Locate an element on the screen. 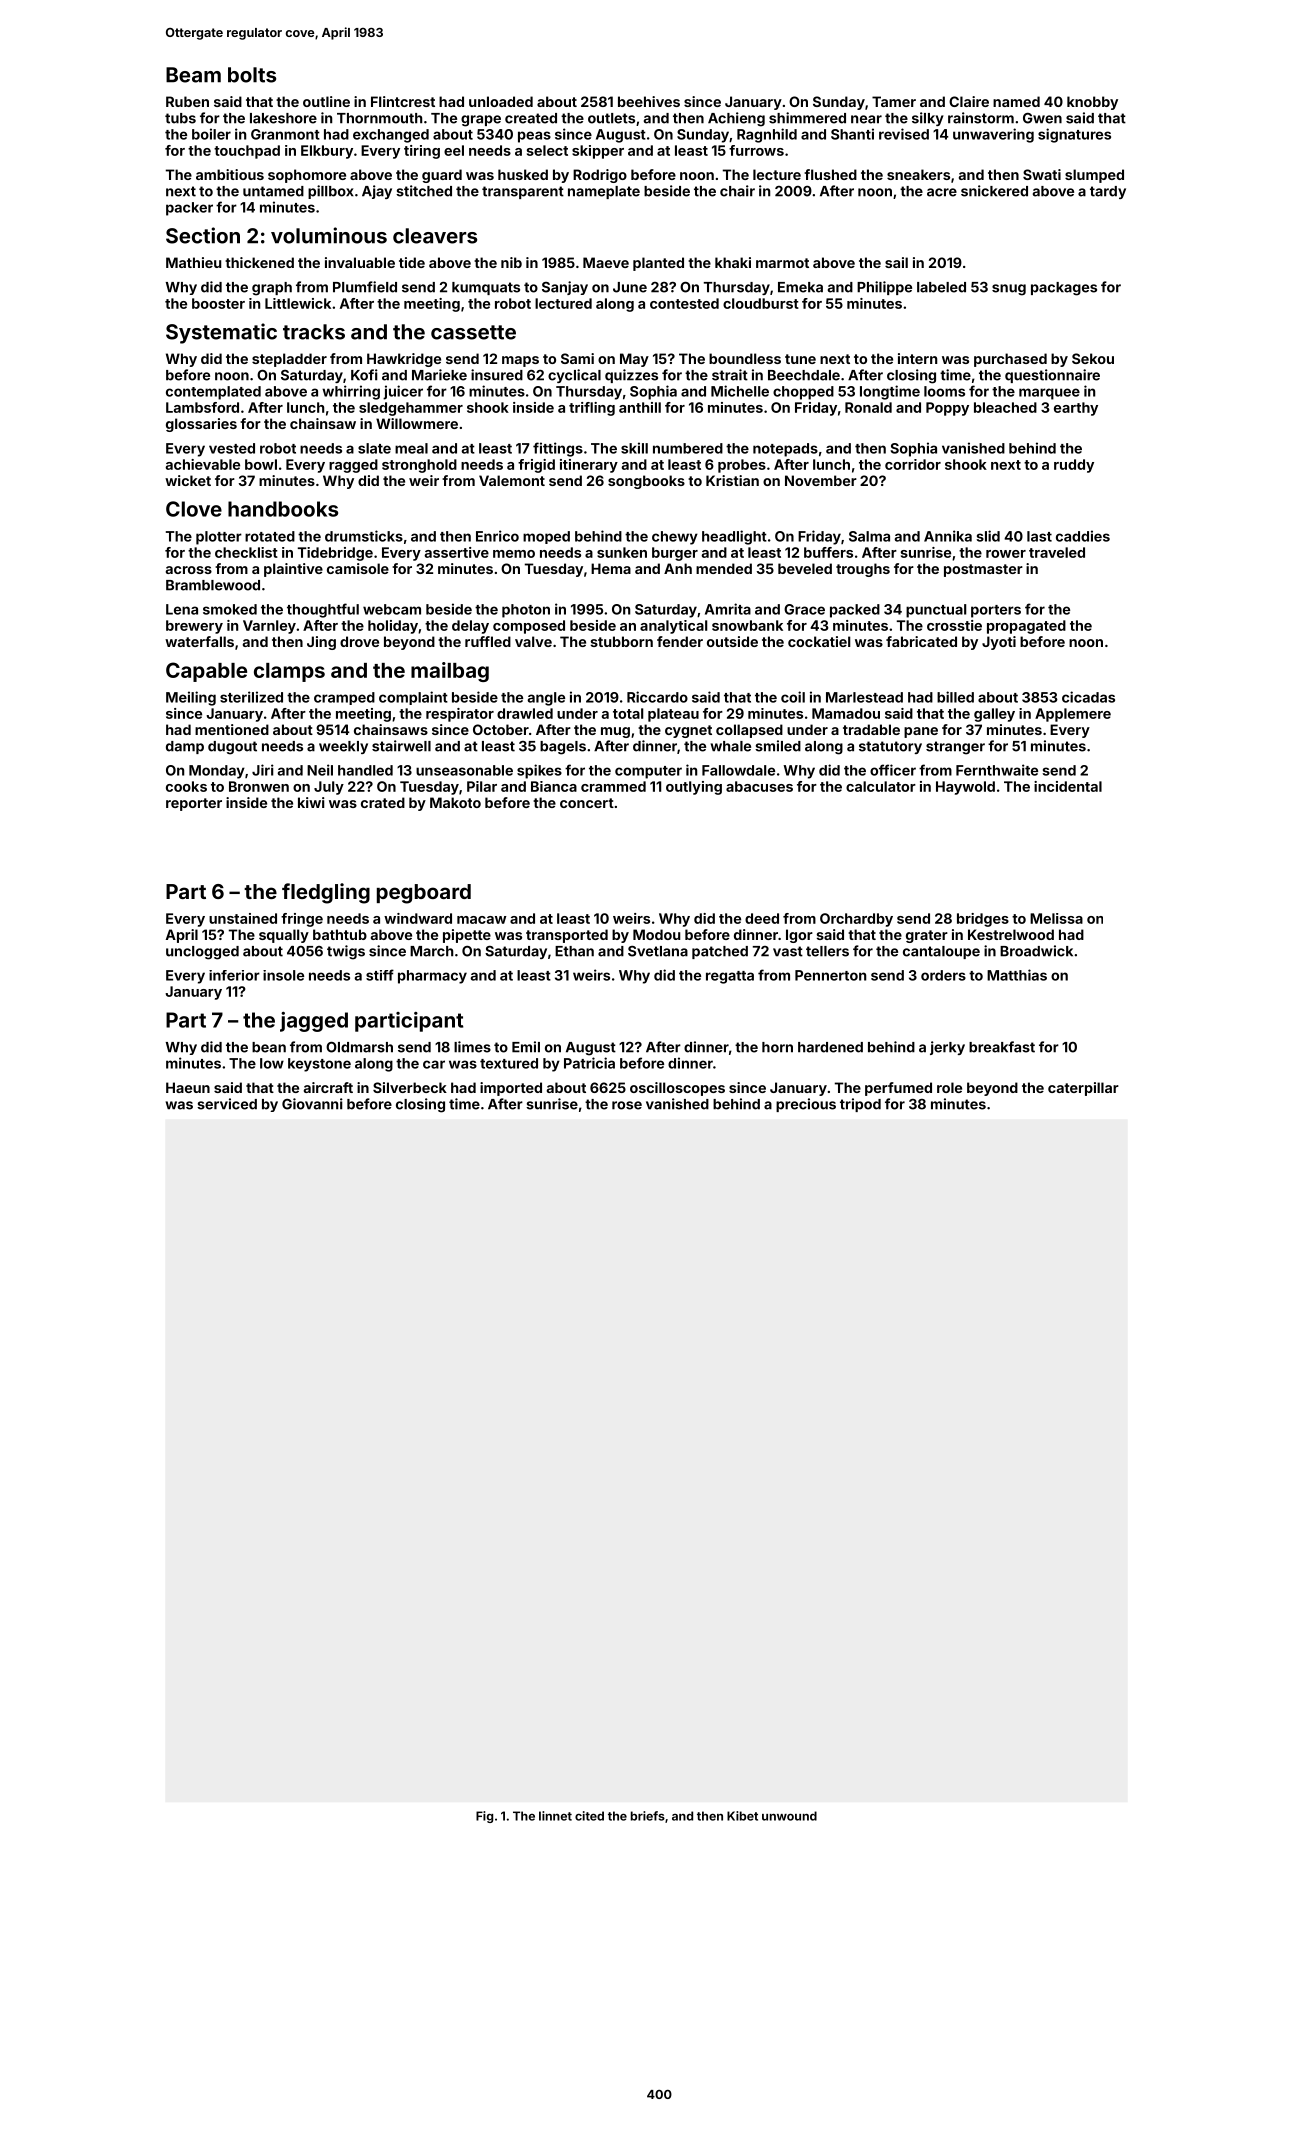 This screenshot has height=2129, width=1293. camisole is located at coordinates (358, 568).
